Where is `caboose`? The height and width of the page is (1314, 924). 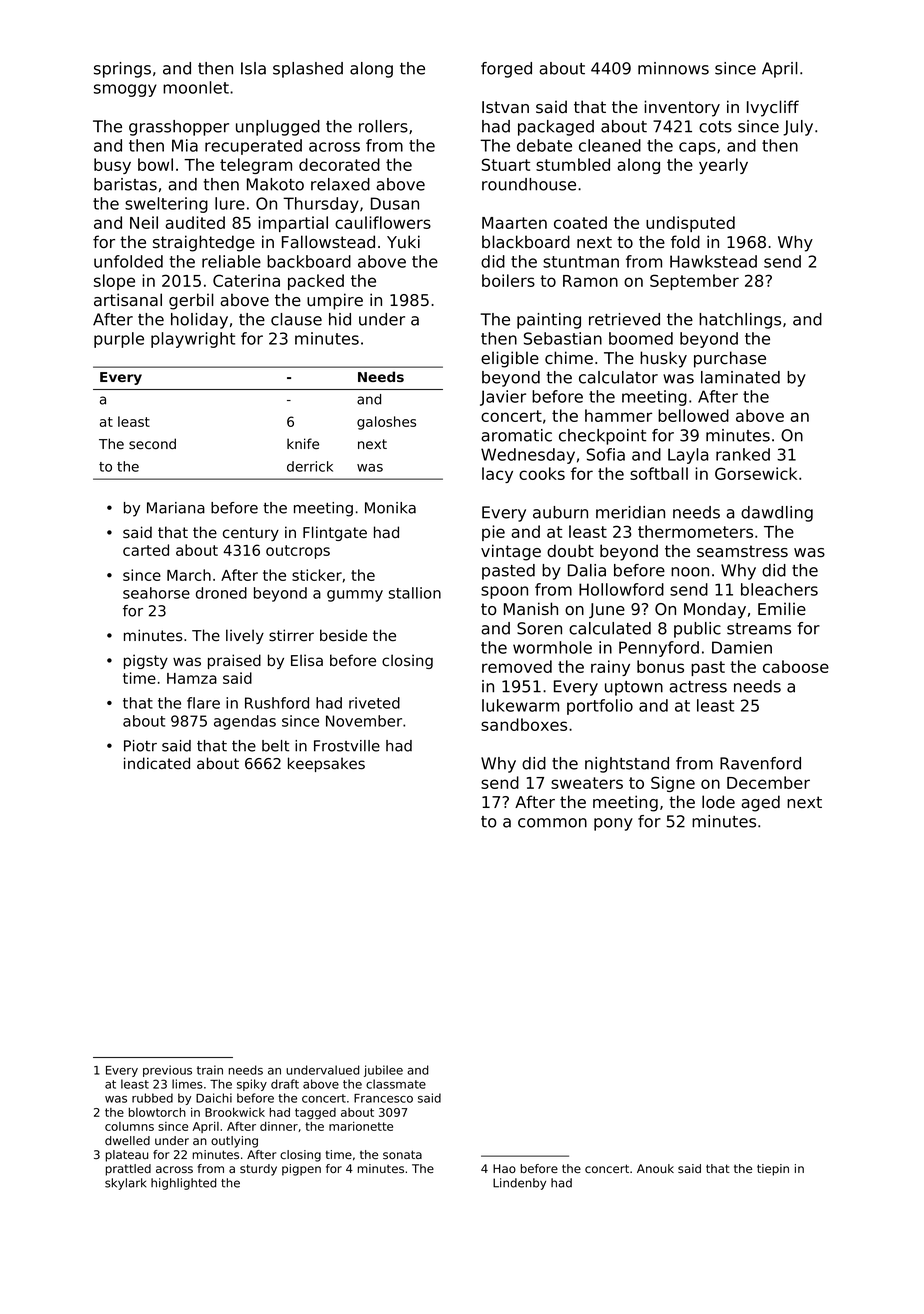
caboose is located at coordinates (796, 666).
